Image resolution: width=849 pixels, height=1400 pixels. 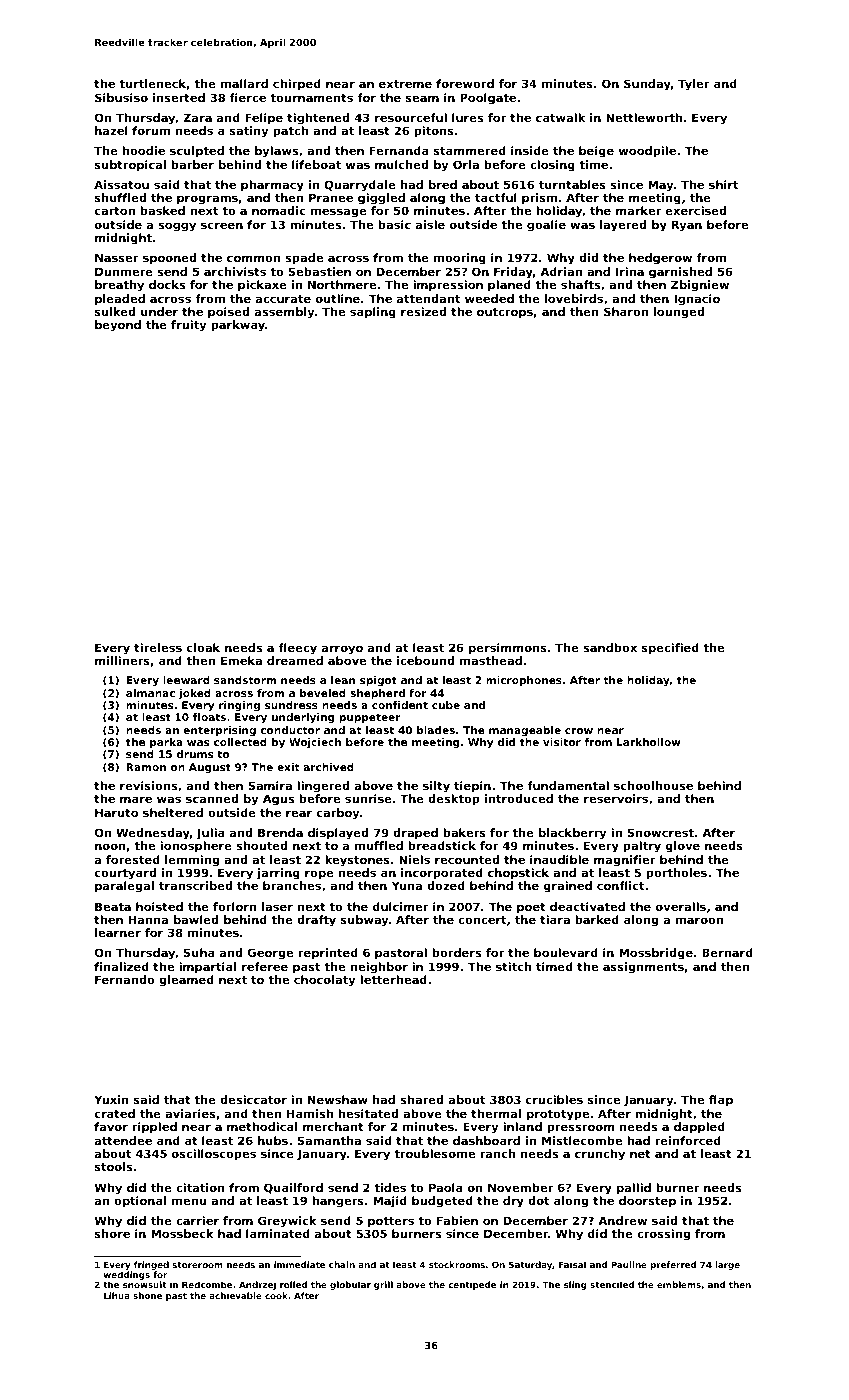 What do you see at coordinates (210, 833) in the screenshot?
I see `Julia` at bounding box center [210, 833].
